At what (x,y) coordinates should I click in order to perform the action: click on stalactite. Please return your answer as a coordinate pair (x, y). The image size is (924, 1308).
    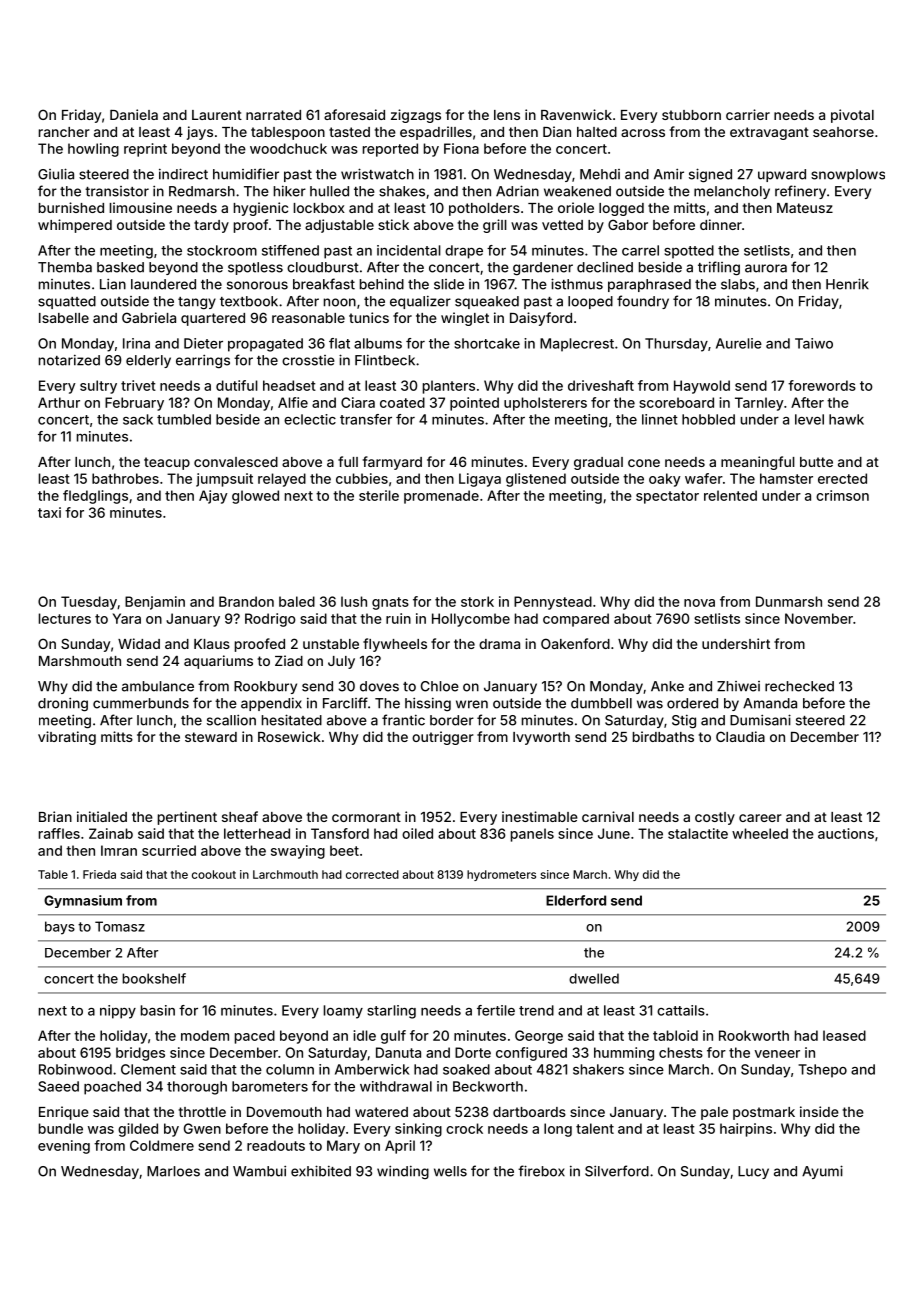
    Looking at the image, I should click on (698, 833).
